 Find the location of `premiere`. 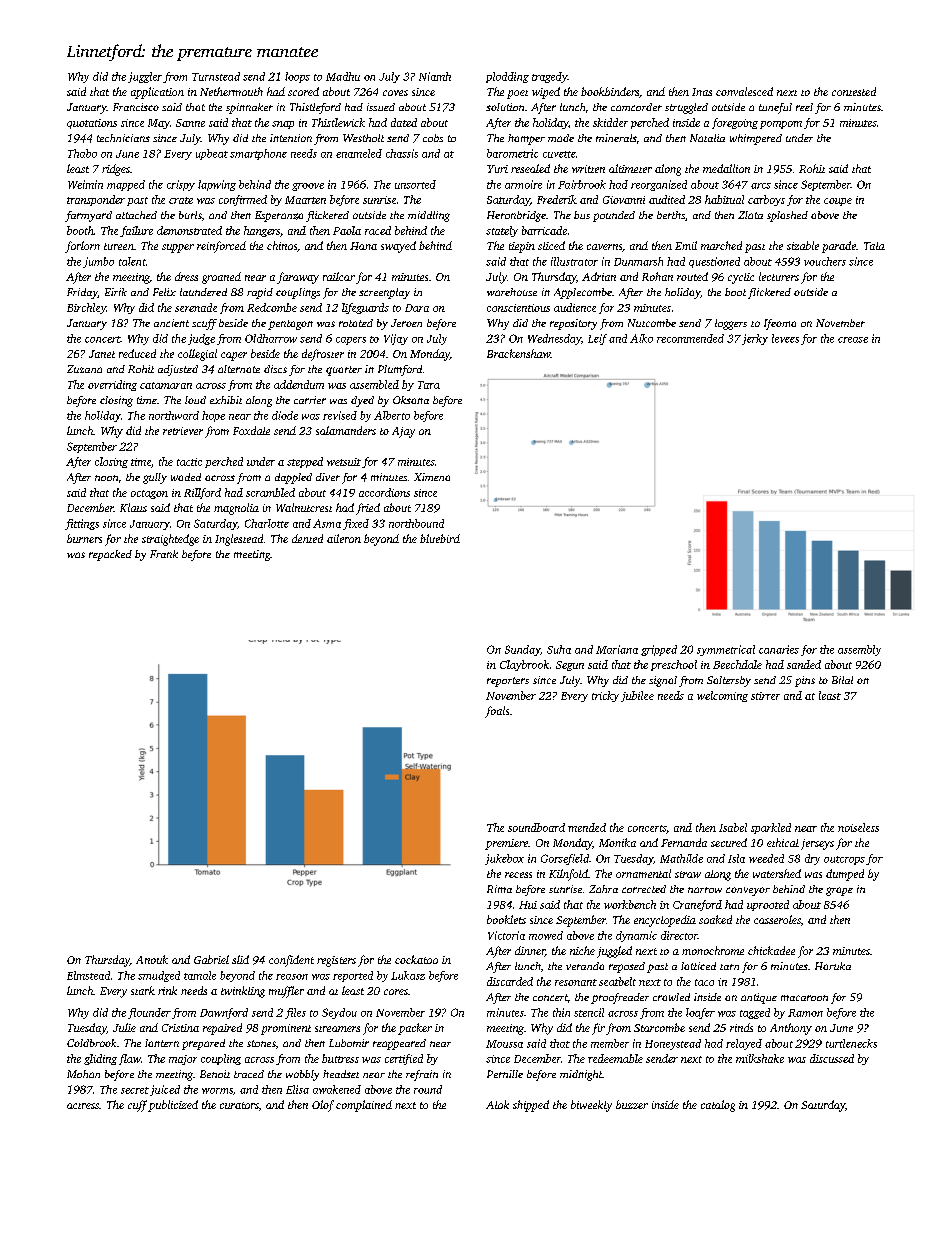

premiere is located at coordinates (506, 844).
